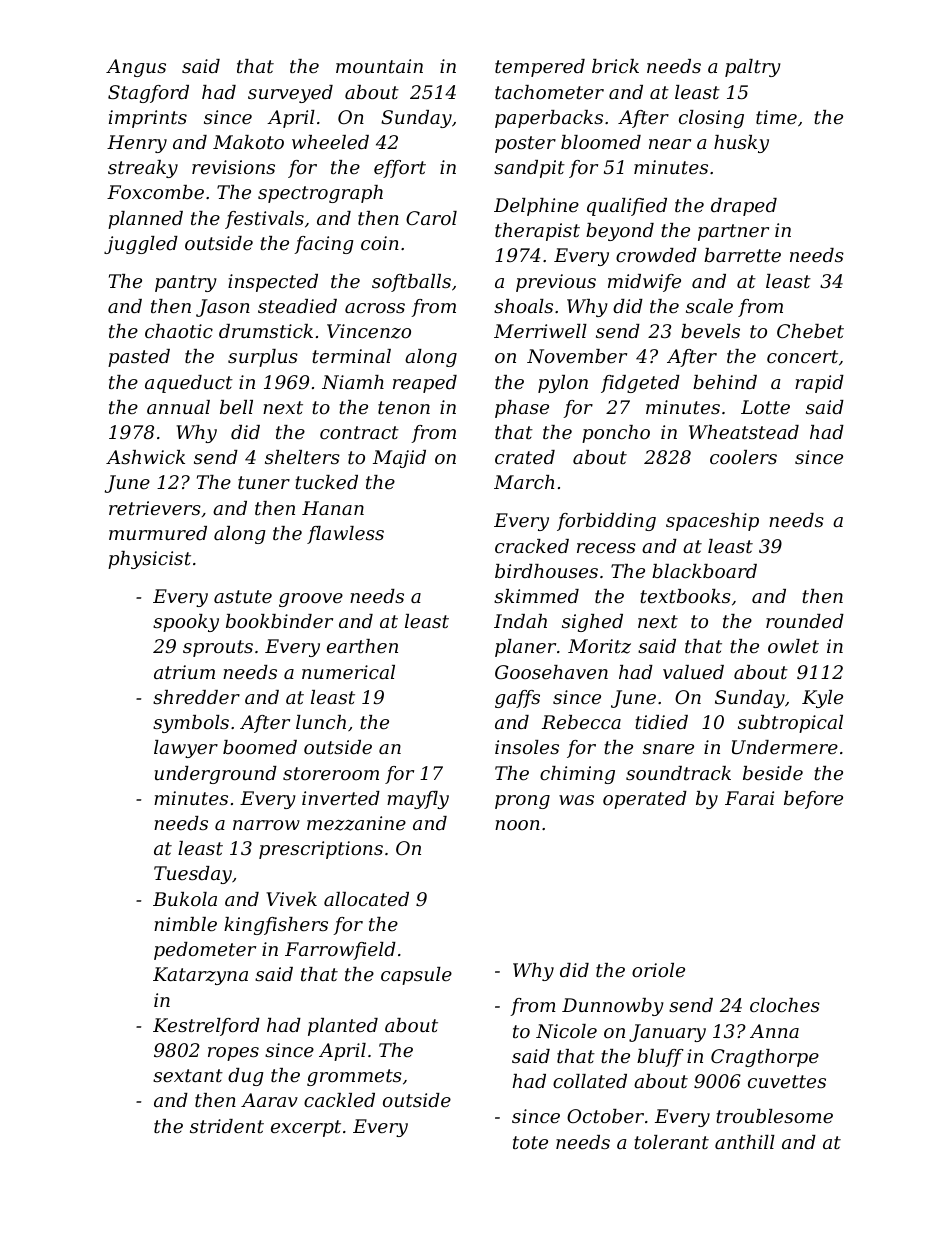 The height and width of the screenshot is (1233, 952). Describe the element at coordinates (227, 1126) in the screenshot. I see `strident` at that location.
